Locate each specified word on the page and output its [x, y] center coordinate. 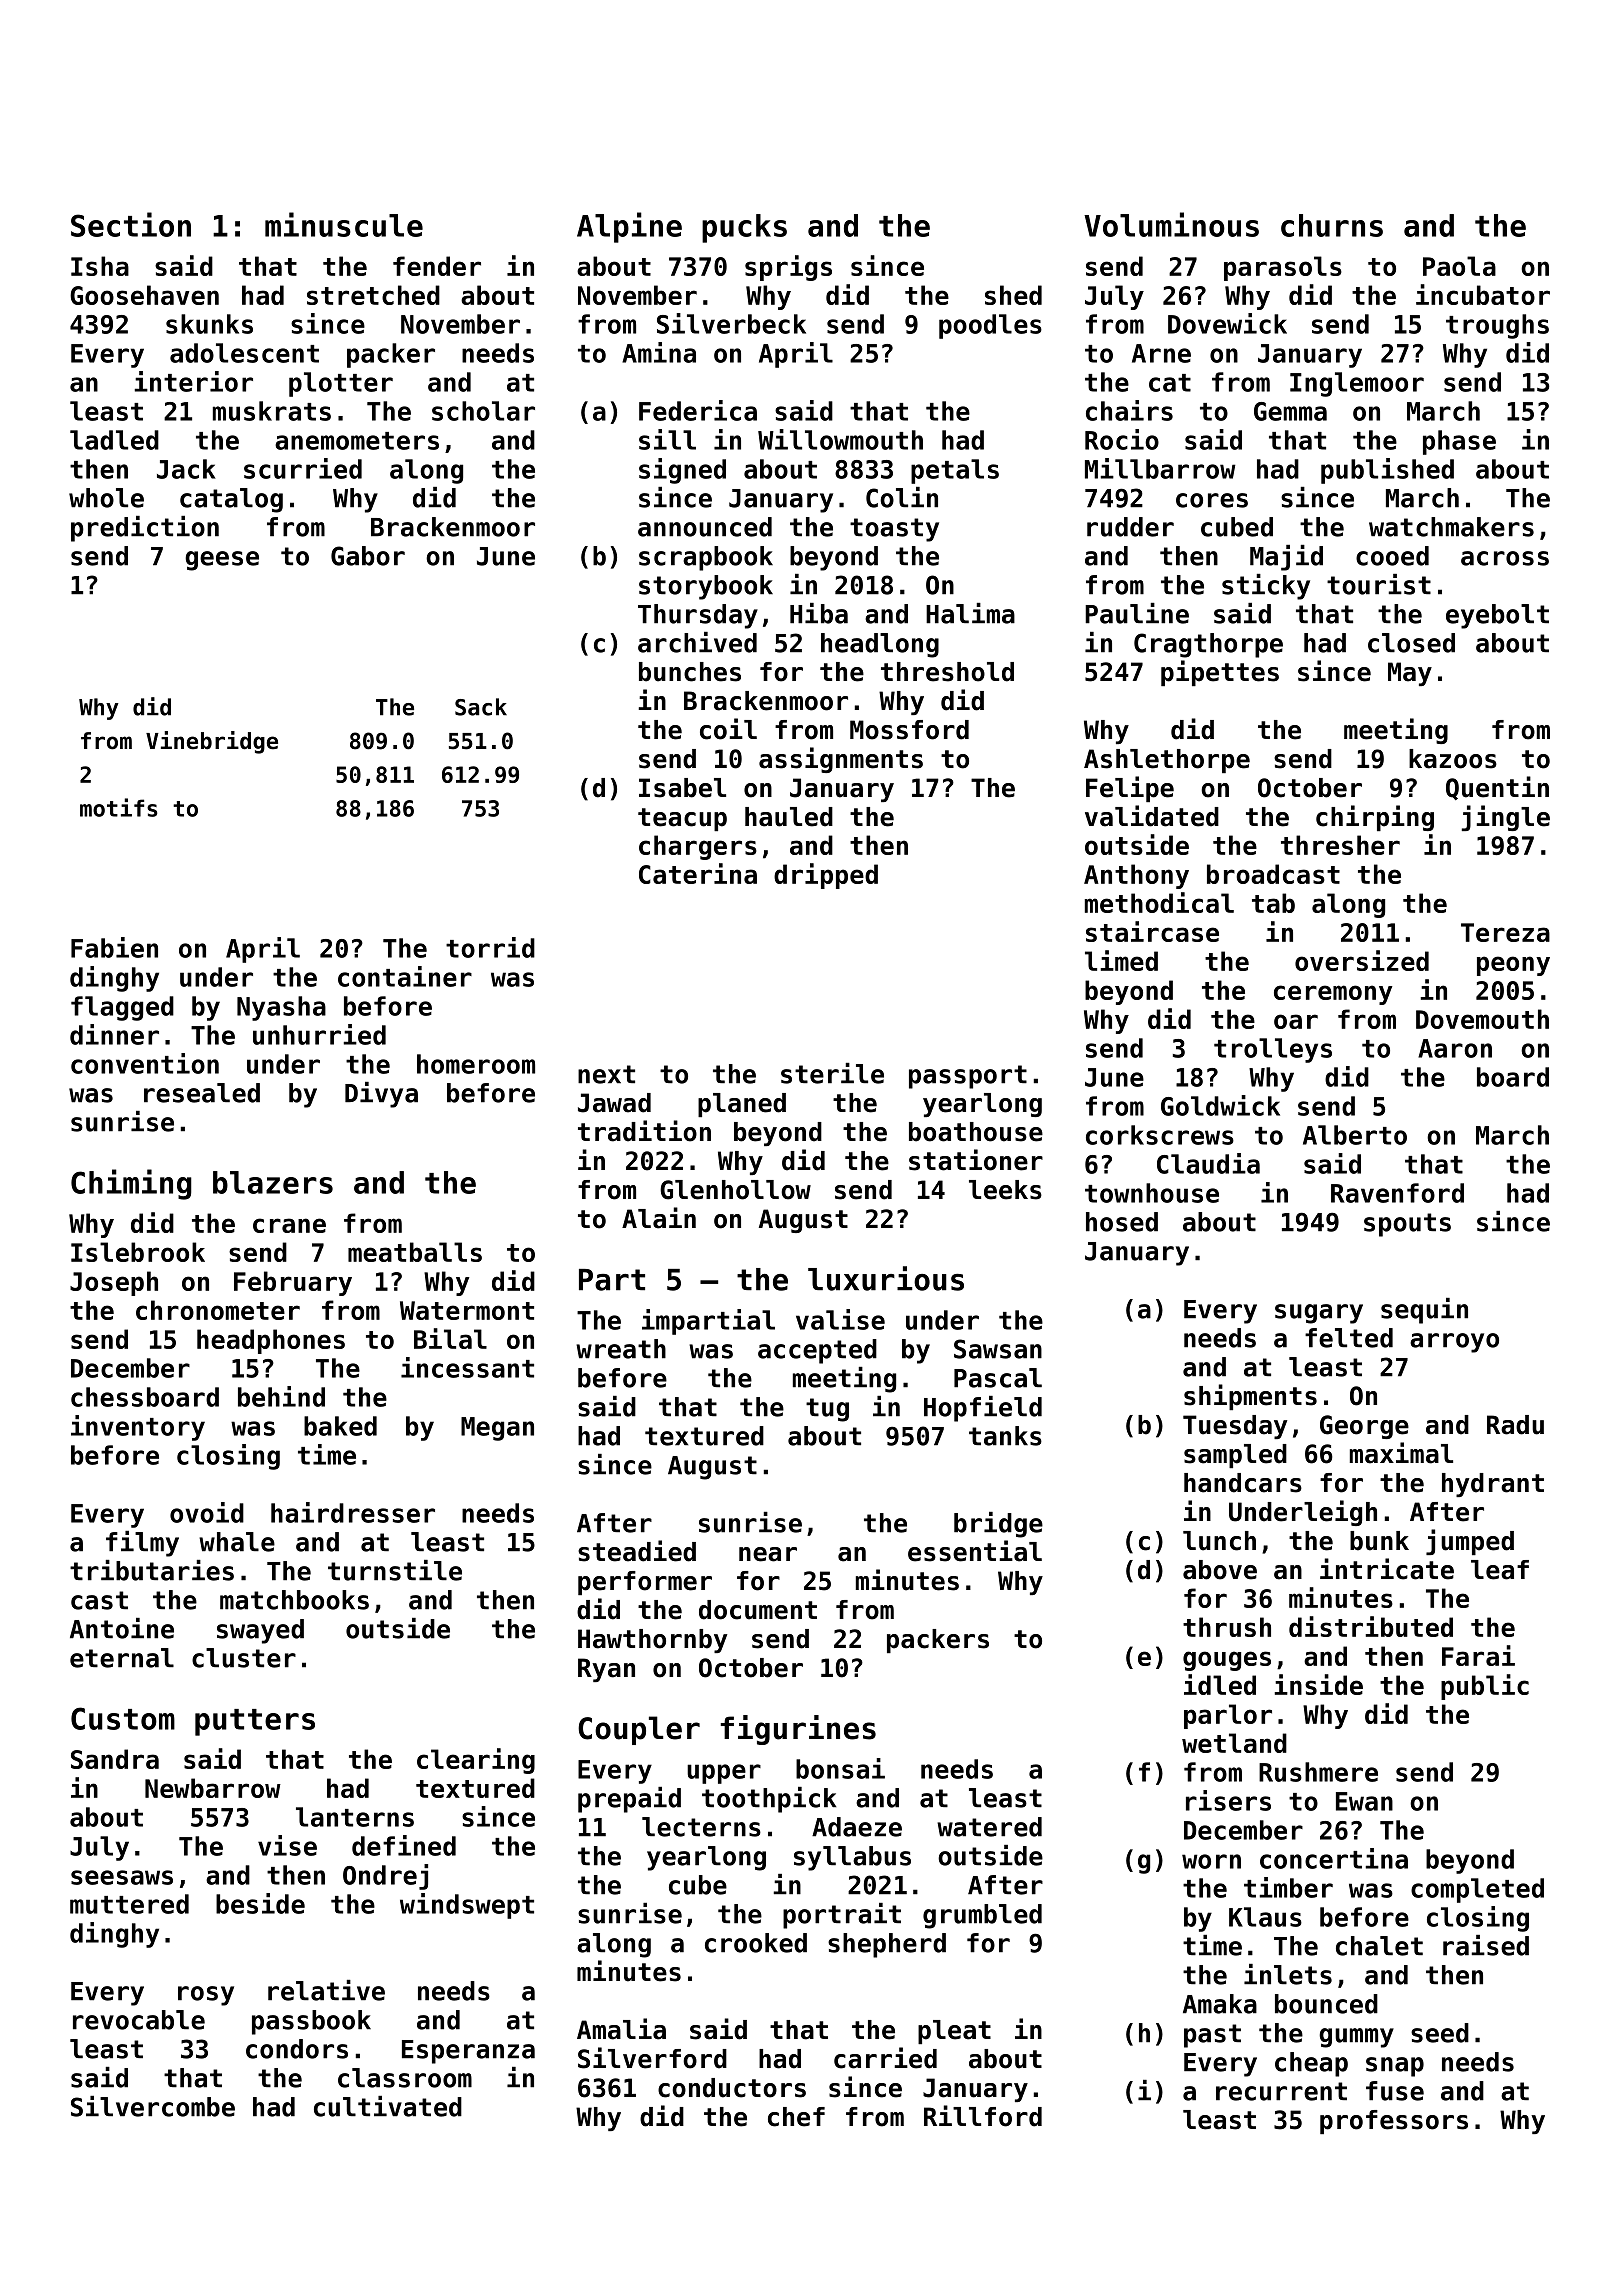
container [405, 976]
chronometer [218, 1310]
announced [705, 527]
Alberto [1355, 1135]
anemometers [357, 441]
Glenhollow [735, 1190]
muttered [129, 1904]
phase [1459, 442]
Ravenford [1397, 1193]
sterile [832, 1073]
